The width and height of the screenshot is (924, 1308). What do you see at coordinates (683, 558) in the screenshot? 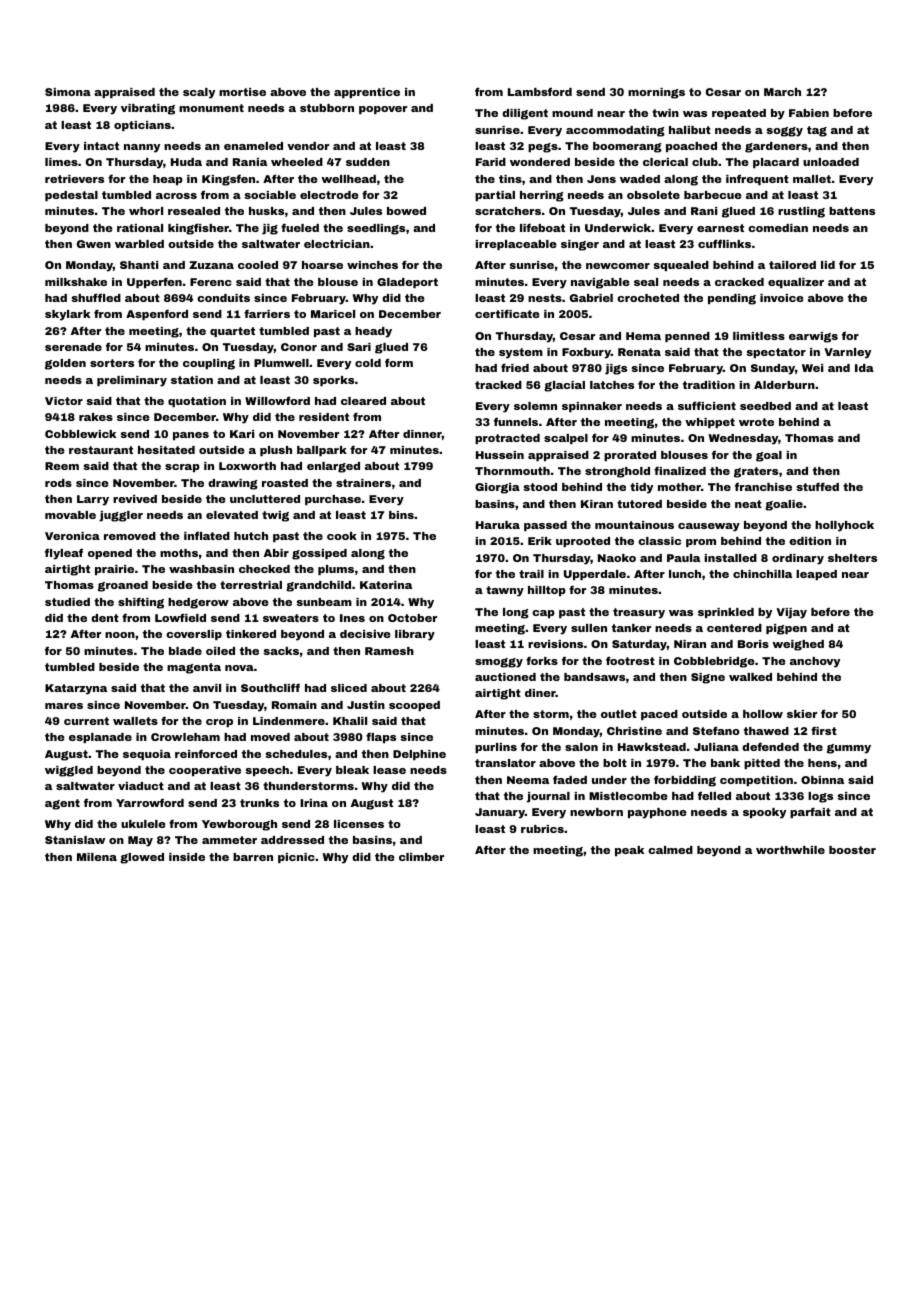
I see `Paula` at bounding box center [683, 558].
